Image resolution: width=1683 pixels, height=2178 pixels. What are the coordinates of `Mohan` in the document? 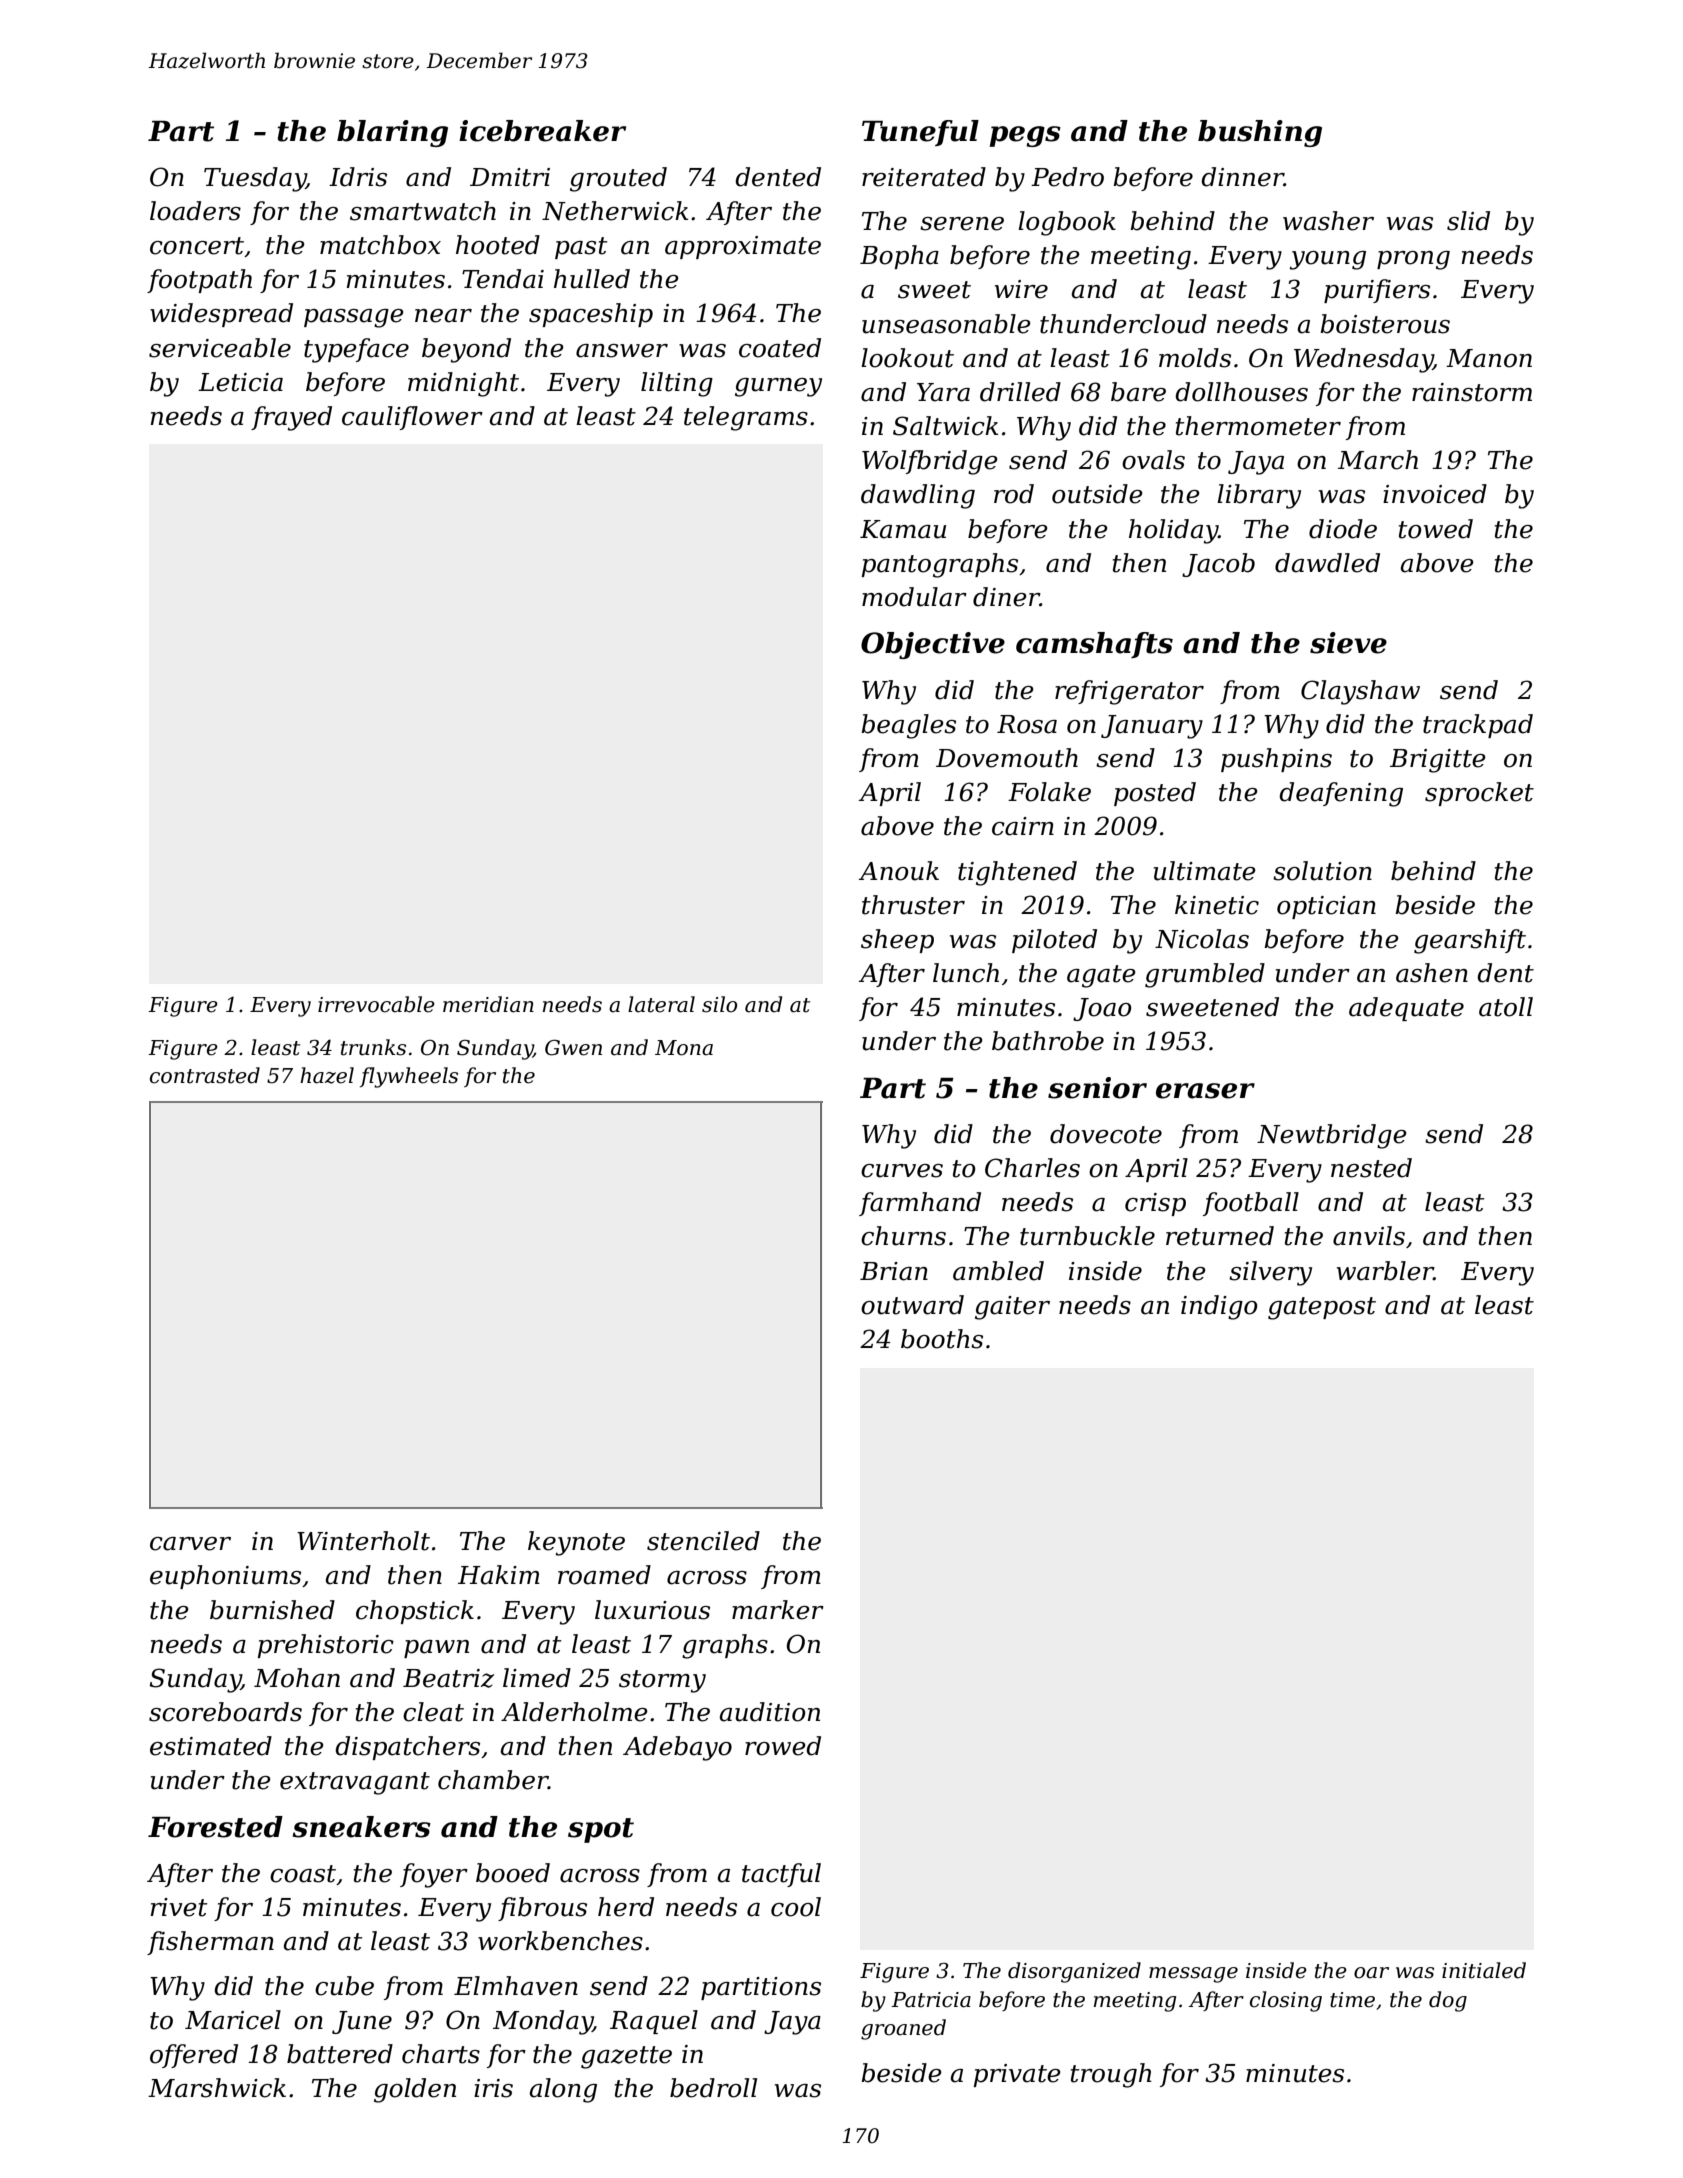 It's located at (297, 1678).
